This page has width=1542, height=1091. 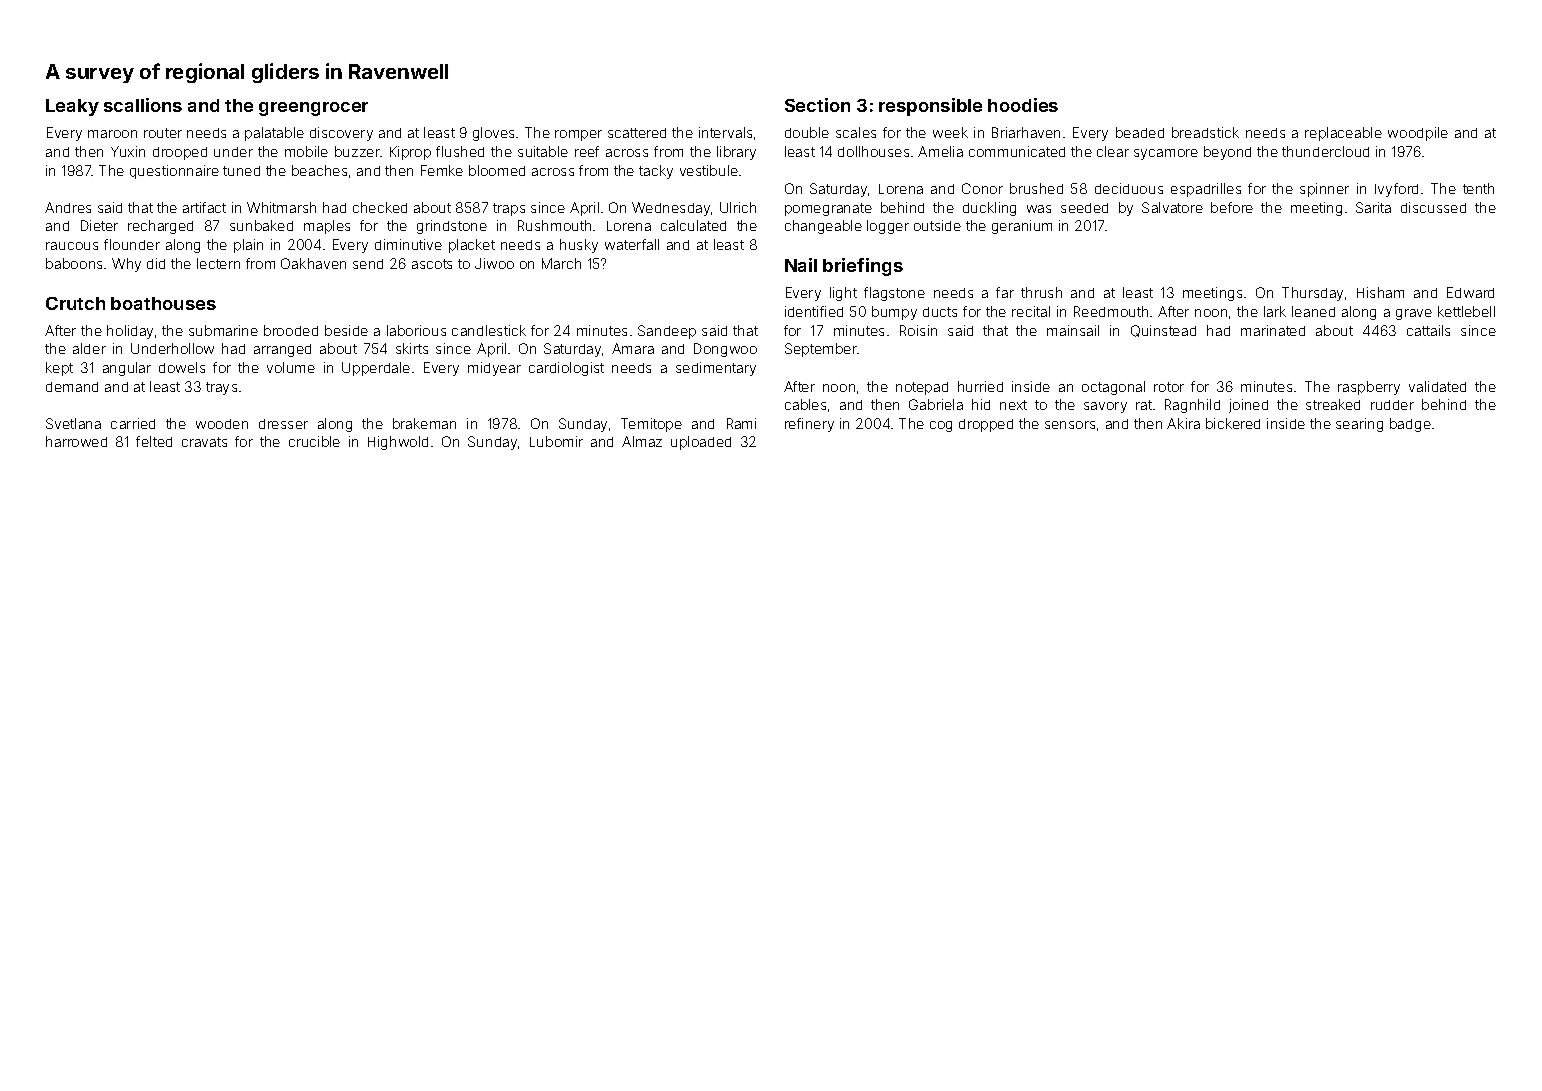 I want to click on sedimentary, so click(x=716, y=369).
